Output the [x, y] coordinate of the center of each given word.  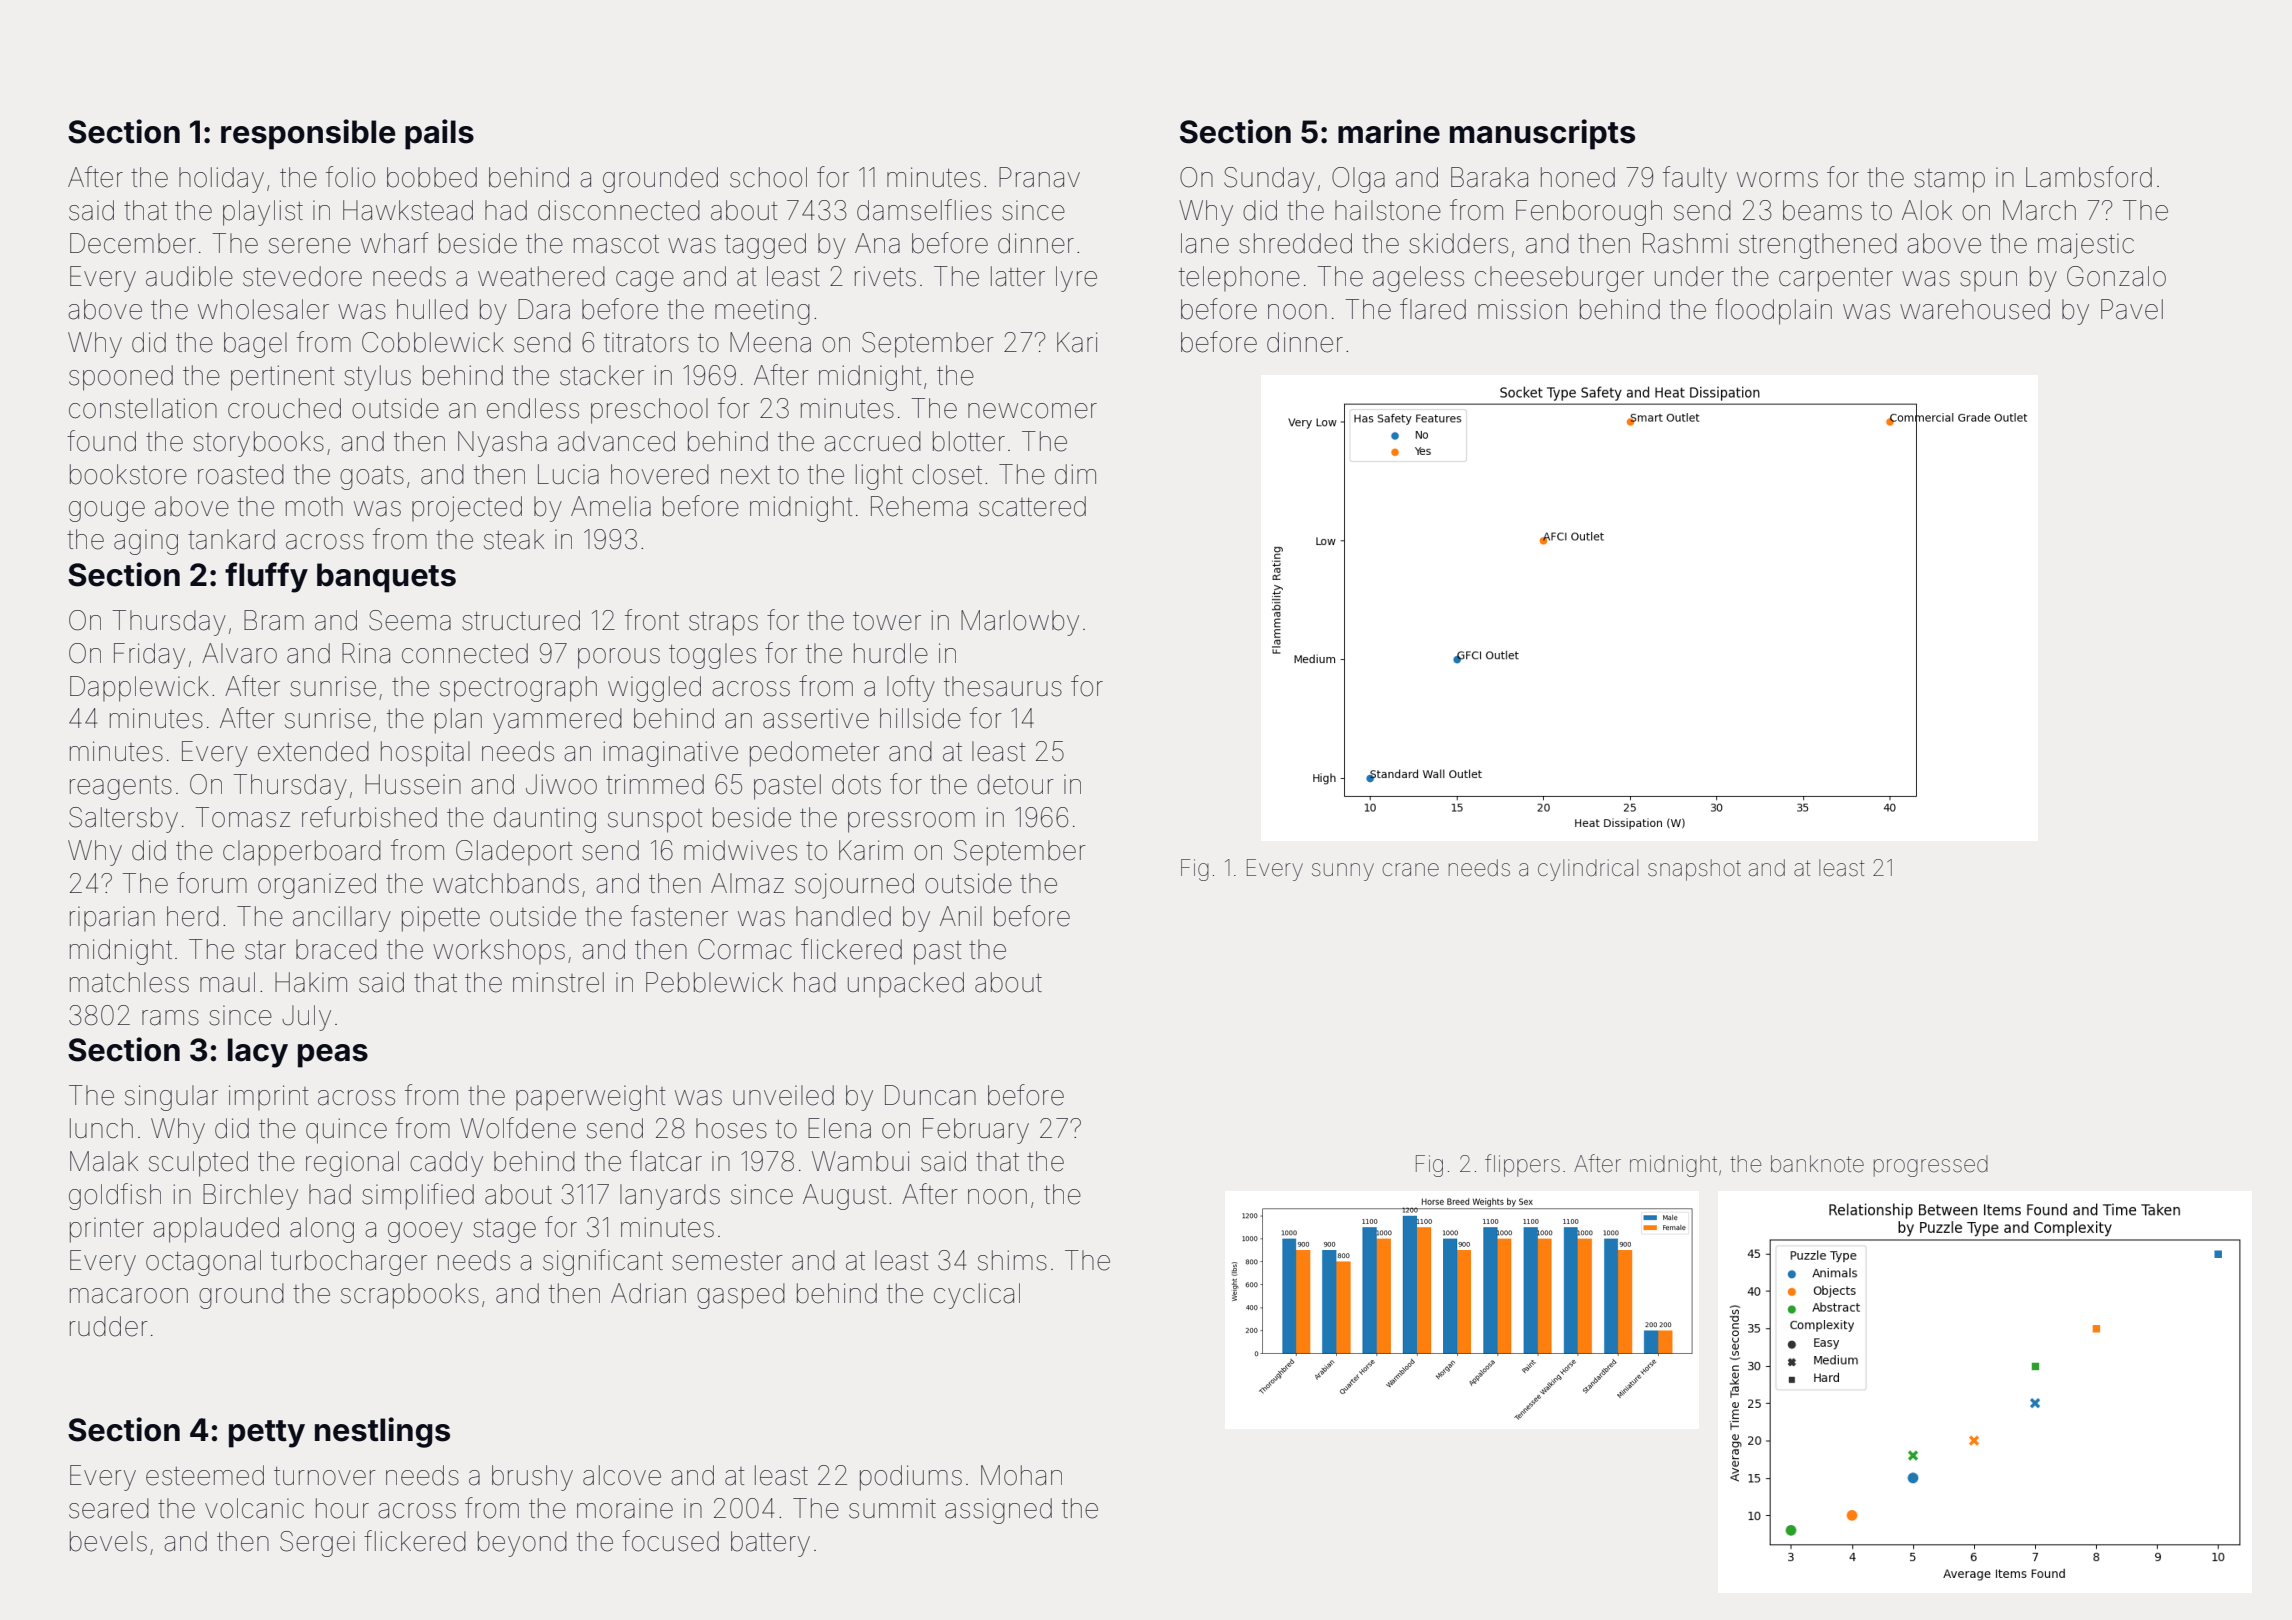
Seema [410, 620]
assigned [998, 1511]
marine [1389, 131]
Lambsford [2089, 177]
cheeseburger [1559, 279]
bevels [108, 1541]
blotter [969, 441]
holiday [221, 180]
